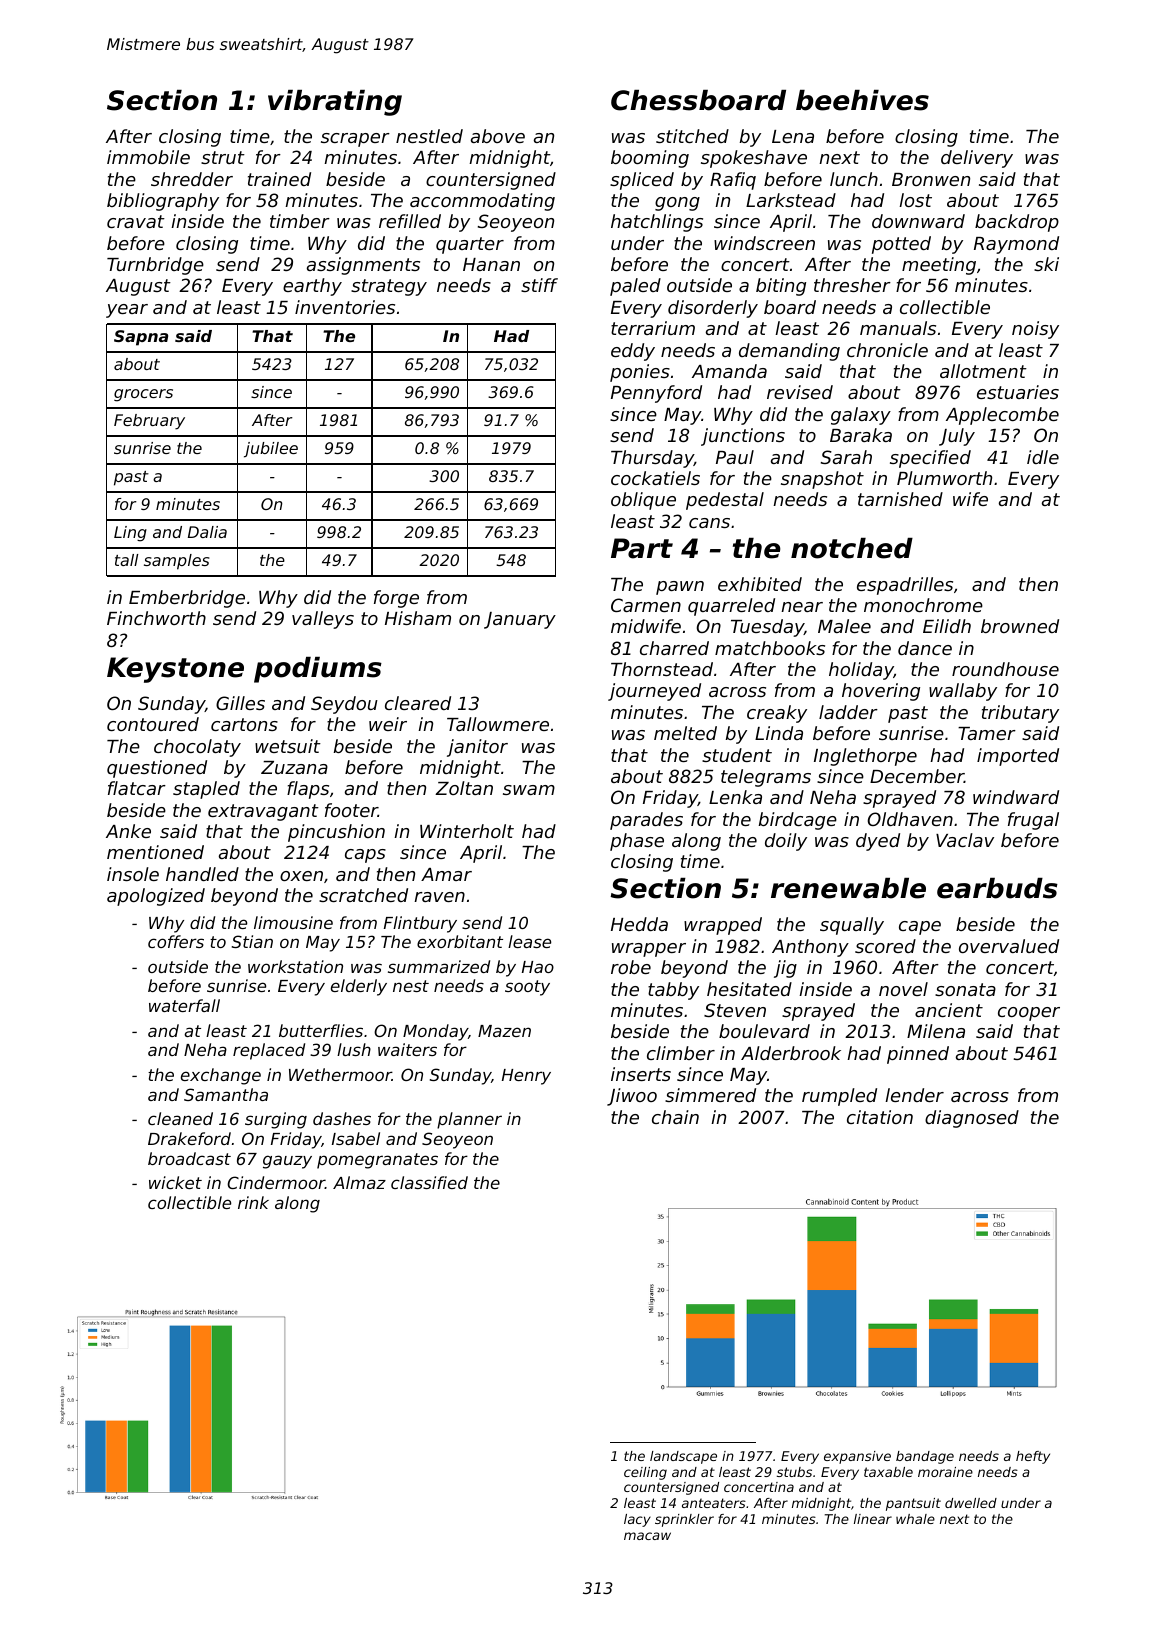 The image size is (1166, 1649). I want to click on journeyed, so click(654, 692).
